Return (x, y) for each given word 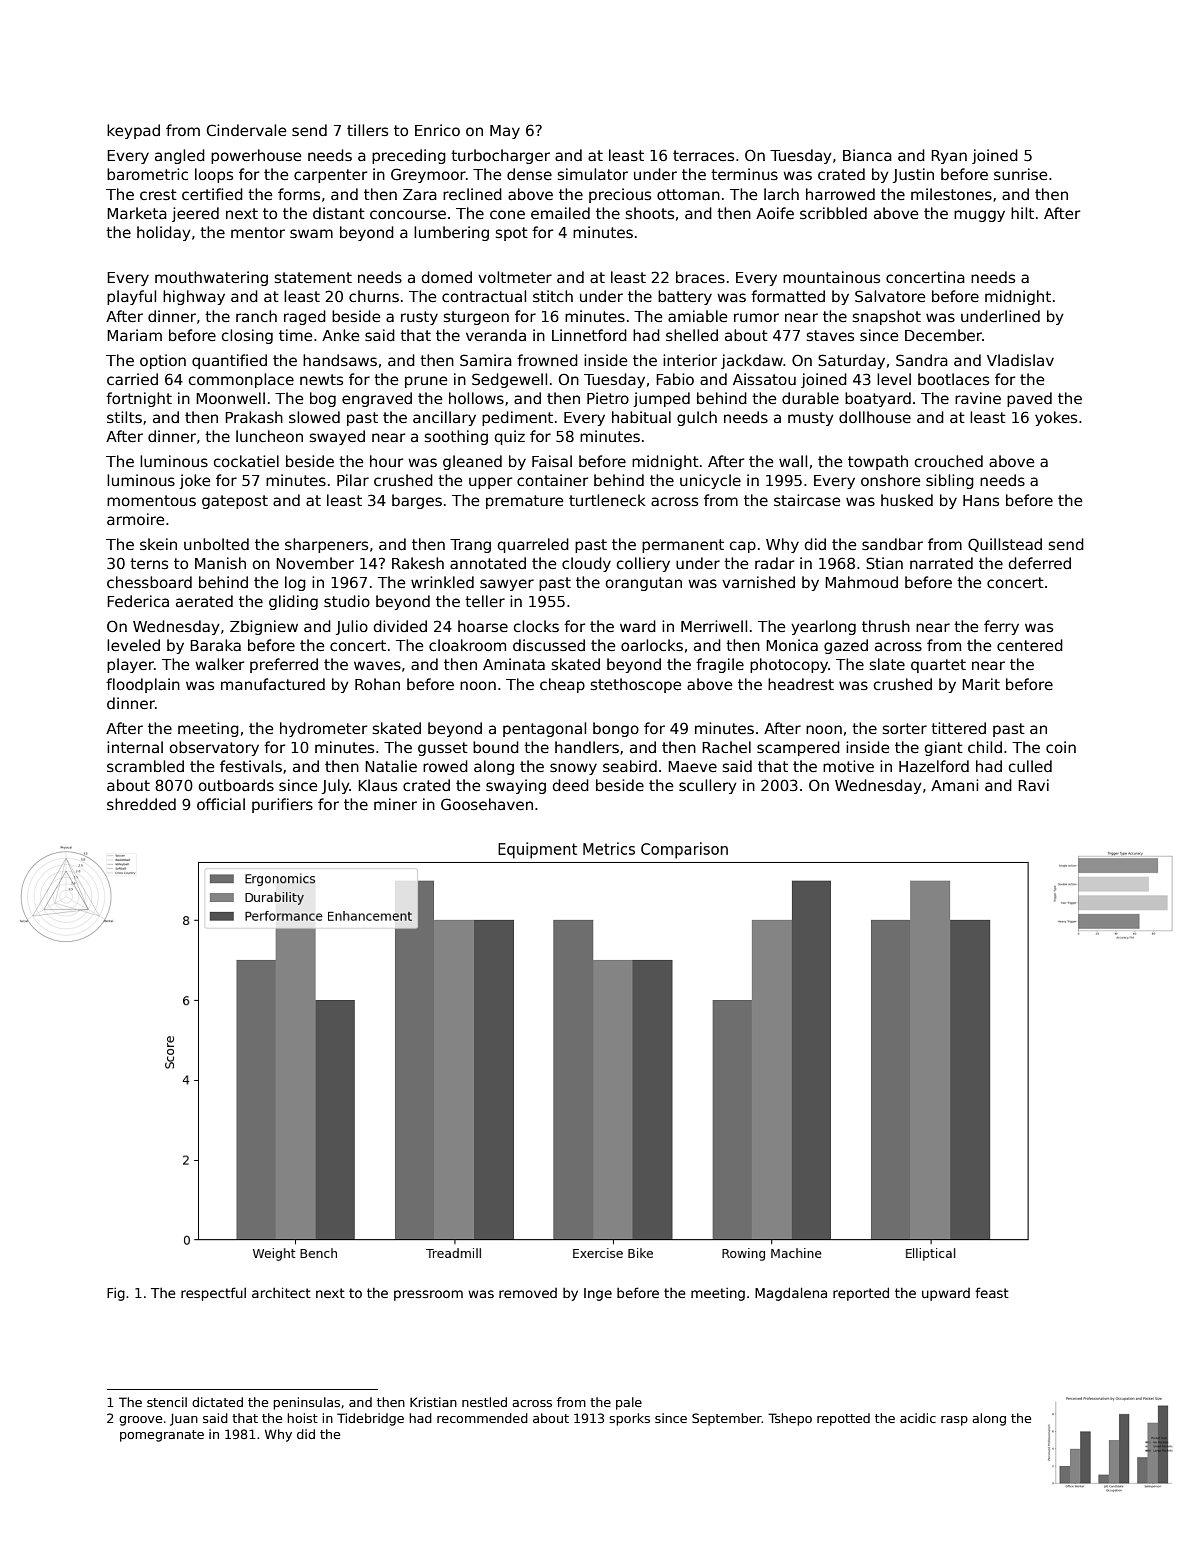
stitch (553, 296)
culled (1030, 766)
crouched (949, 461)
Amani (954, 785)
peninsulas (306, 1403)
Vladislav (1020, 360)
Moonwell (230, 398)
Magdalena (791, 1294)
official (221, 804)
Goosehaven (487, 804)
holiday (164, 233)
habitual (641, 417)
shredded (141, 804)
